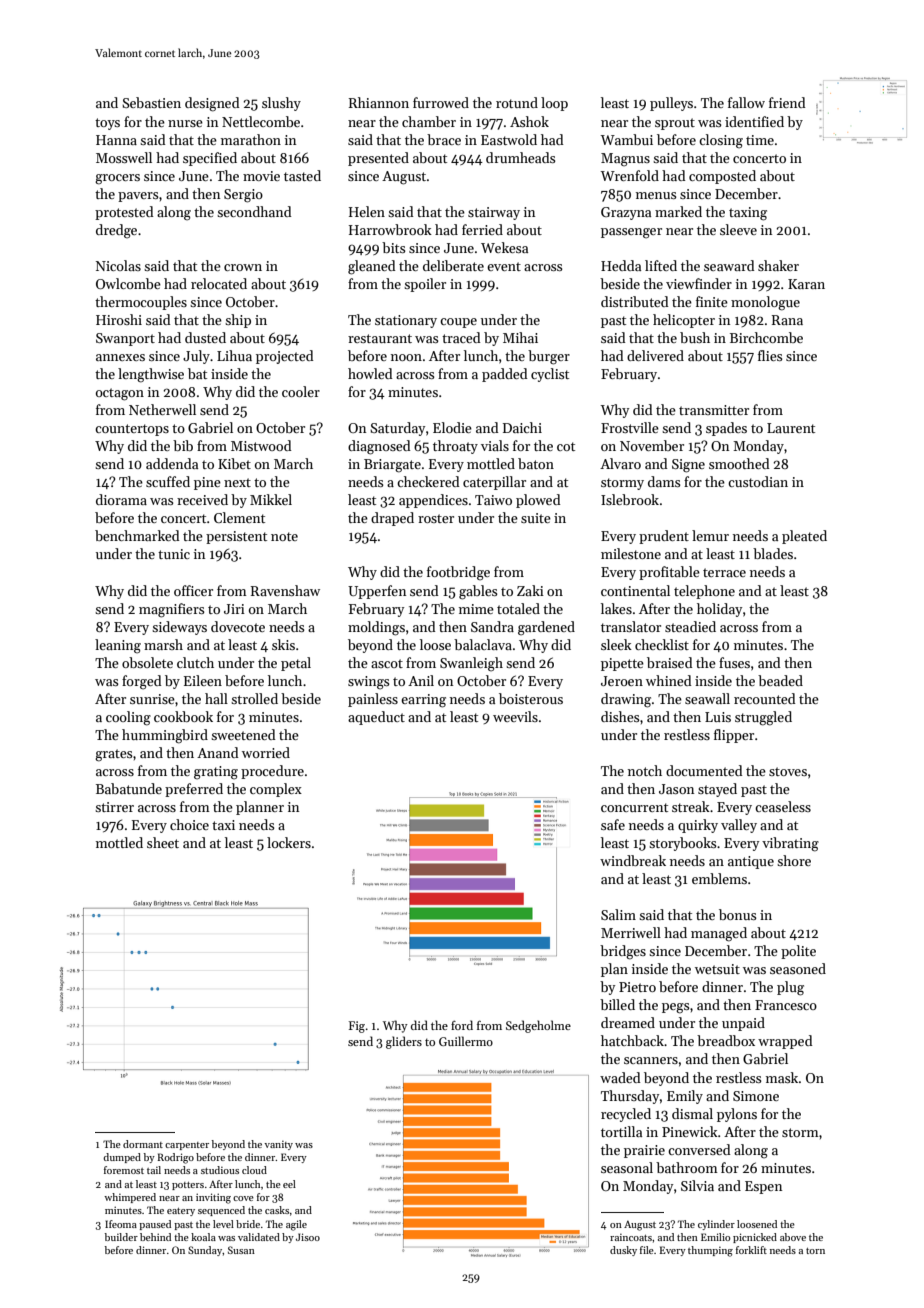 Image resolution: width=924 pixels, height=1308 pixels. I want to click on Swanport, so click(125, 339).
